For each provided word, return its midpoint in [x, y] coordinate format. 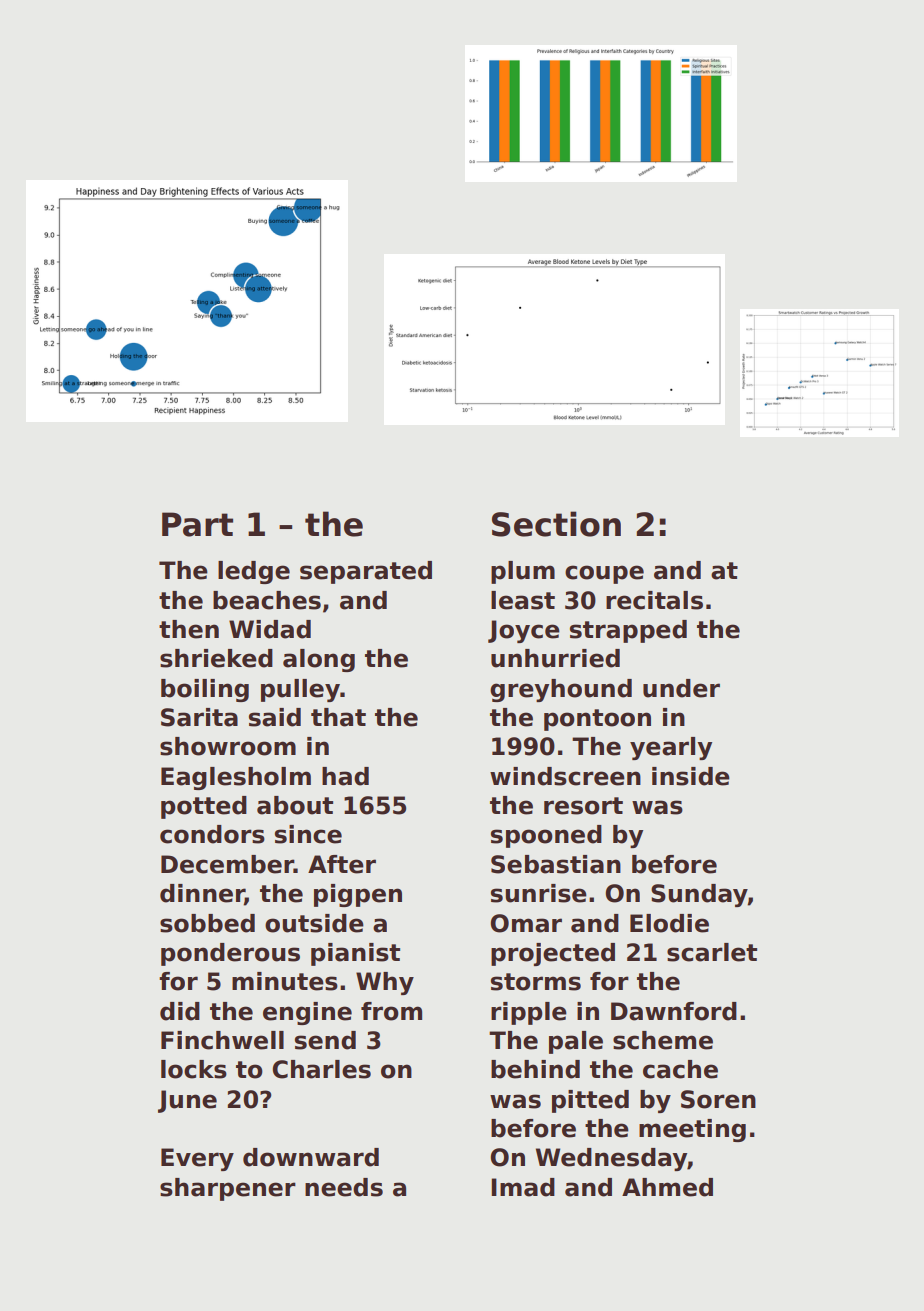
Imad [523, 1187]
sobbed [207, 923]
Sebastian [556, 864]
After [342, 864]
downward [311, 1157]
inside [691, 776]
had [345, 776]
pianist [355, 954]
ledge [254, 572]
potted [204, 807]
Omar [526, 923]
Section [556, 524]
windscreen [565, 776]
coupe [604, 574]
